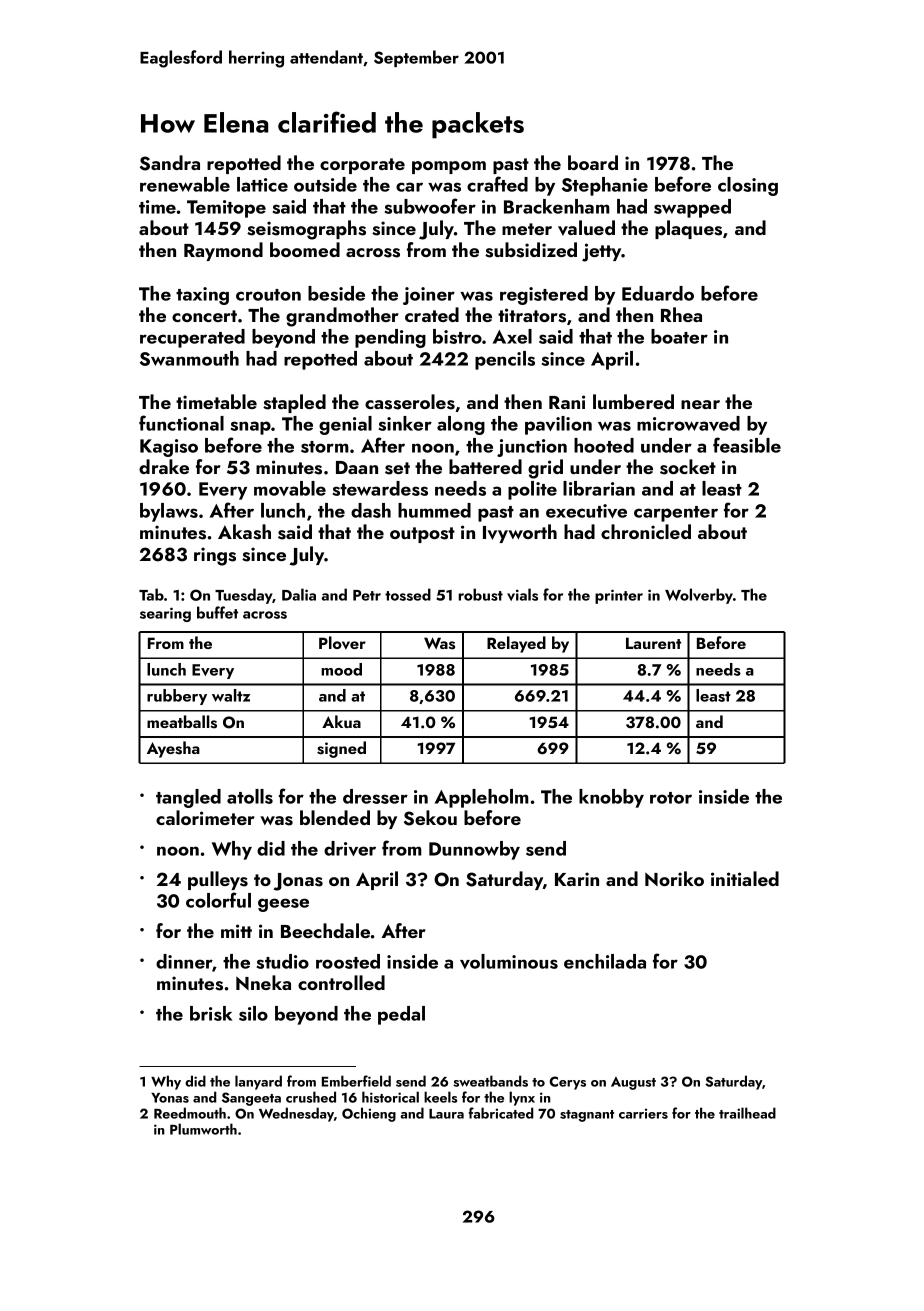 This document has width=924, height=1311. Describe the element at coordinates (593, 162) in the document. I see `board` at that location.
